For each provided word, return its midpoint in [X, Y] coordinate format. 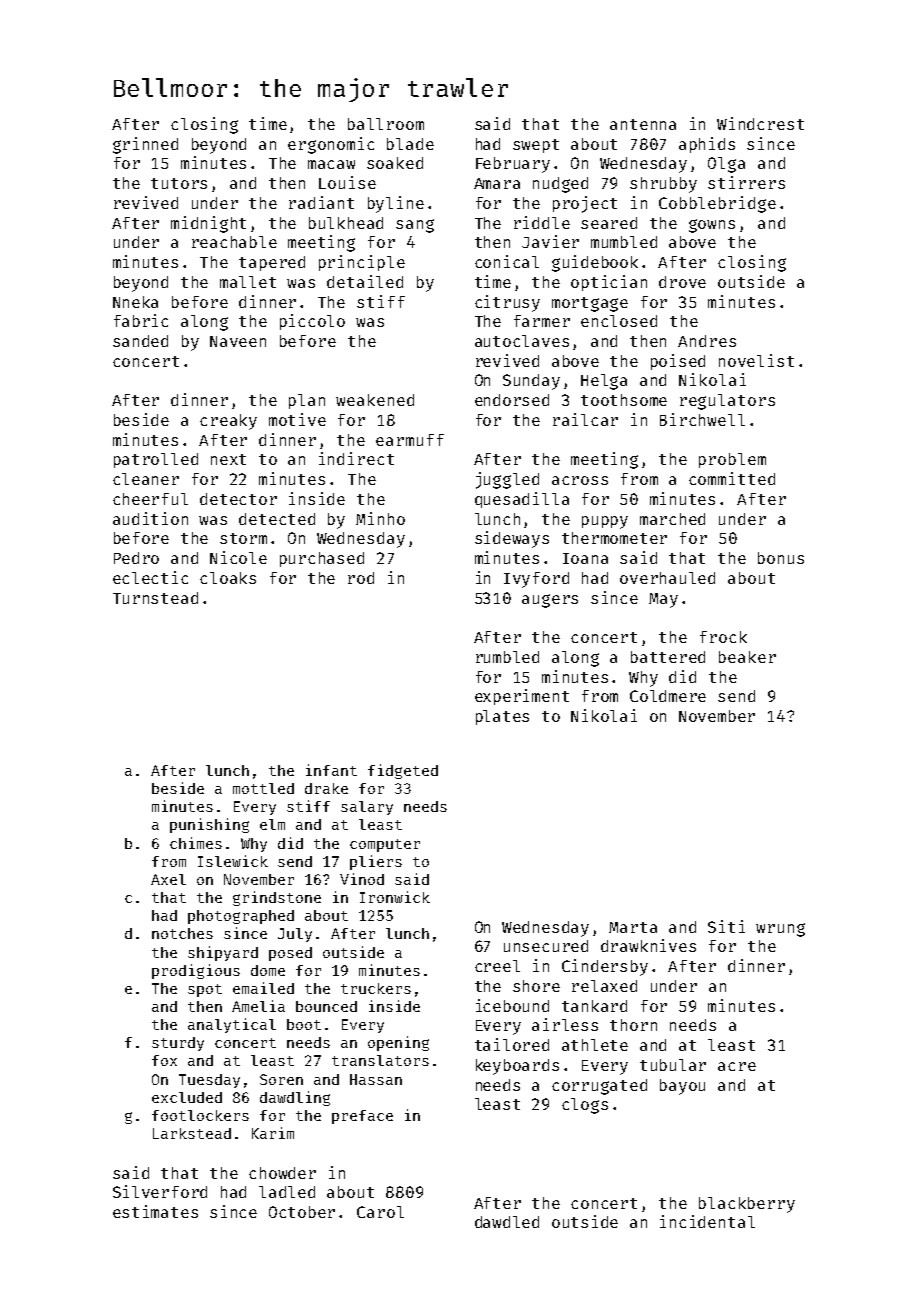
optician [609, 283]
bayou [682, 1087]
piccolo [312, 322]
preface [362, 1117]
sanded [140, 341]
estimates [155, 1211]
